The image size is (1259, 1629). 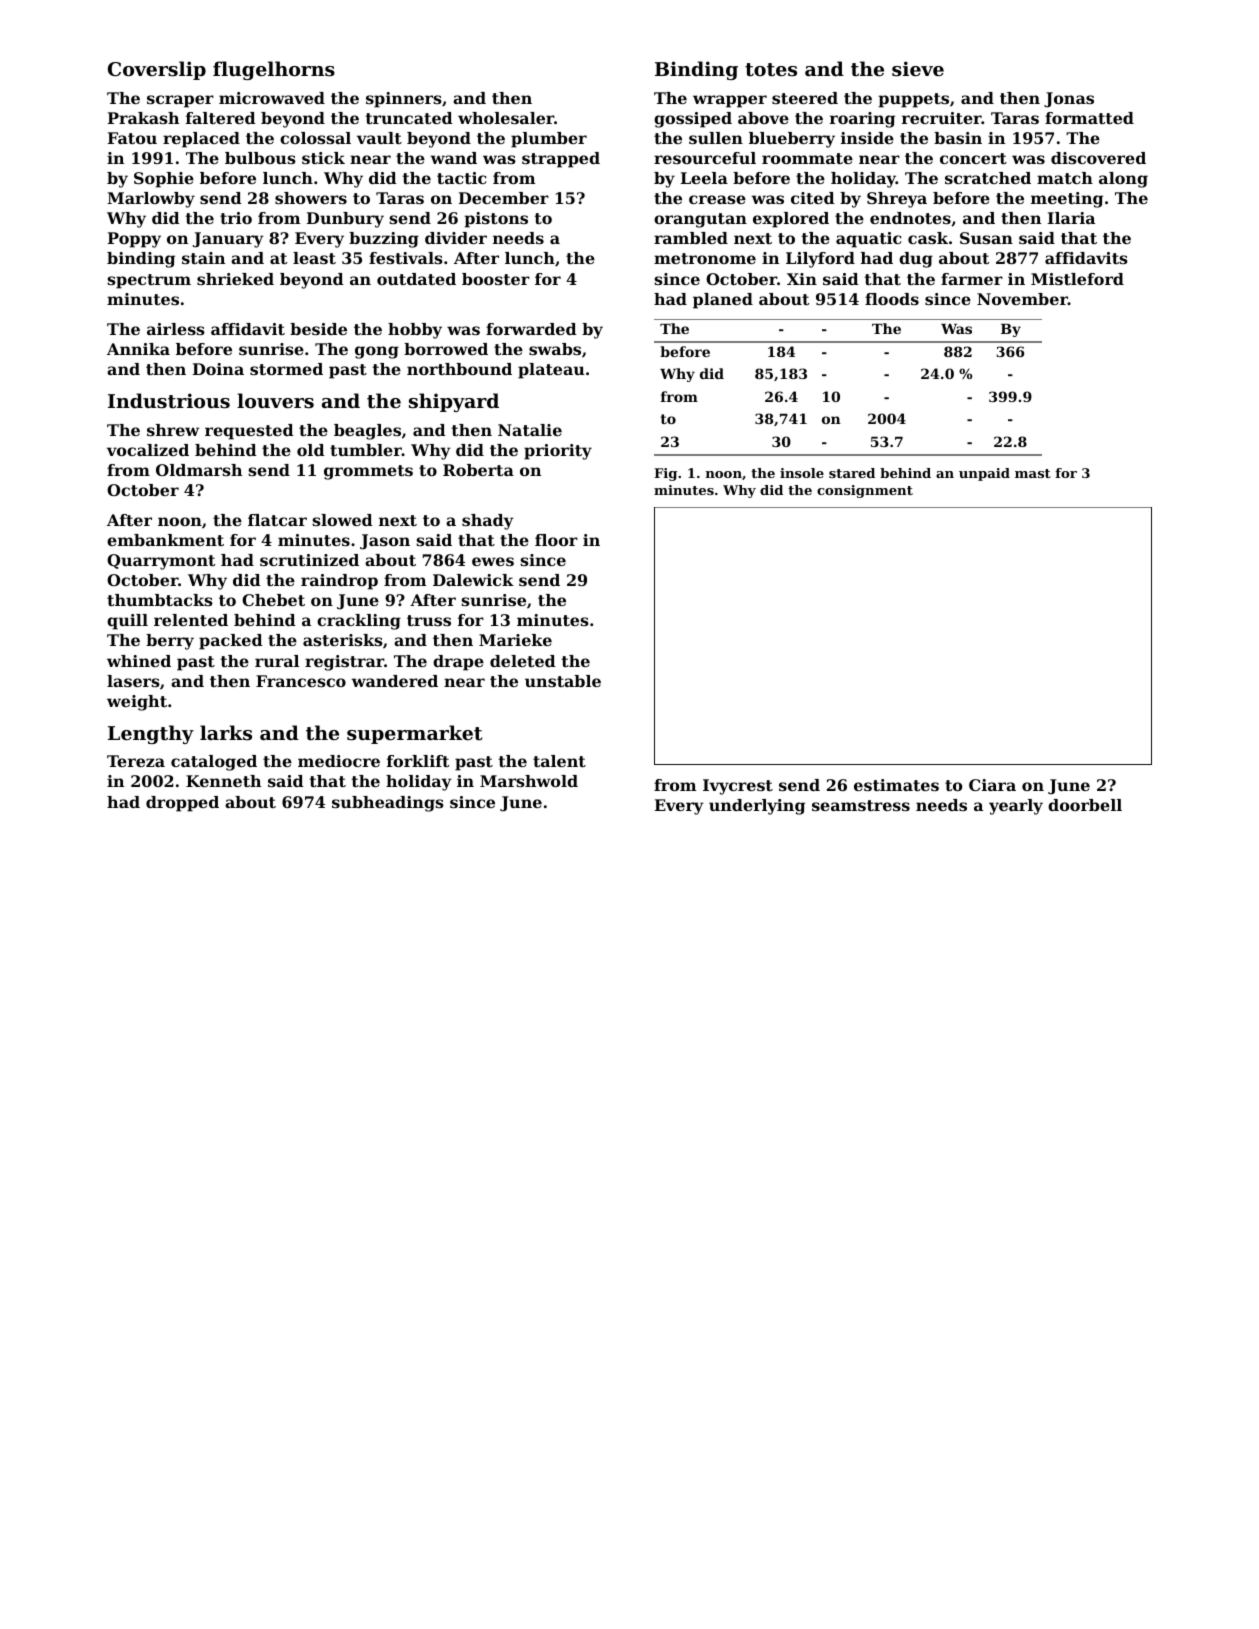 What do you see at coordinates (301, 681) in the page?
I see `Francesco` at bounding box center [301, 681].
